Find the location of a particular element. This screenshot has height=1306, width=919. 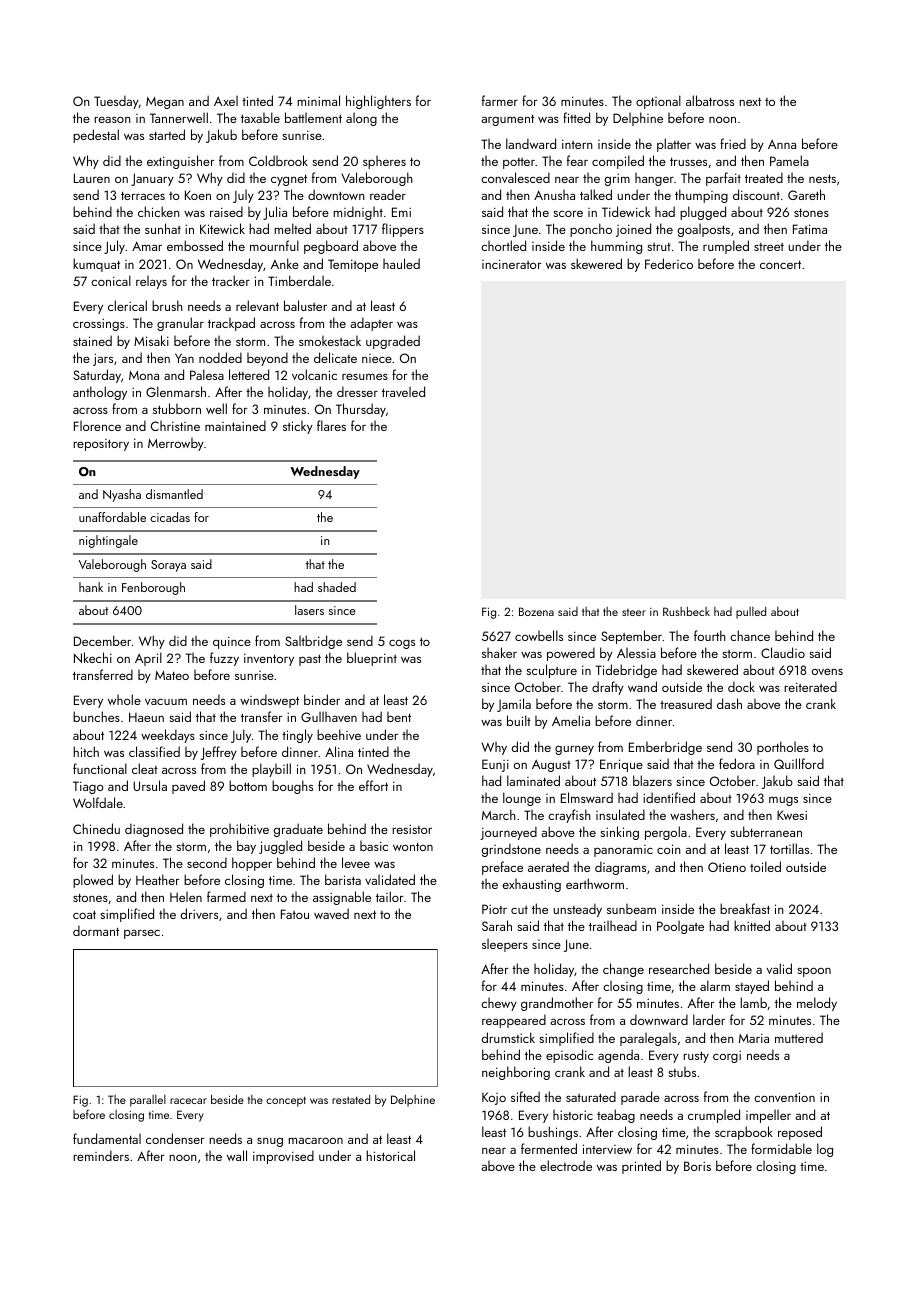

pulled is located at coordinates (751, 613).
